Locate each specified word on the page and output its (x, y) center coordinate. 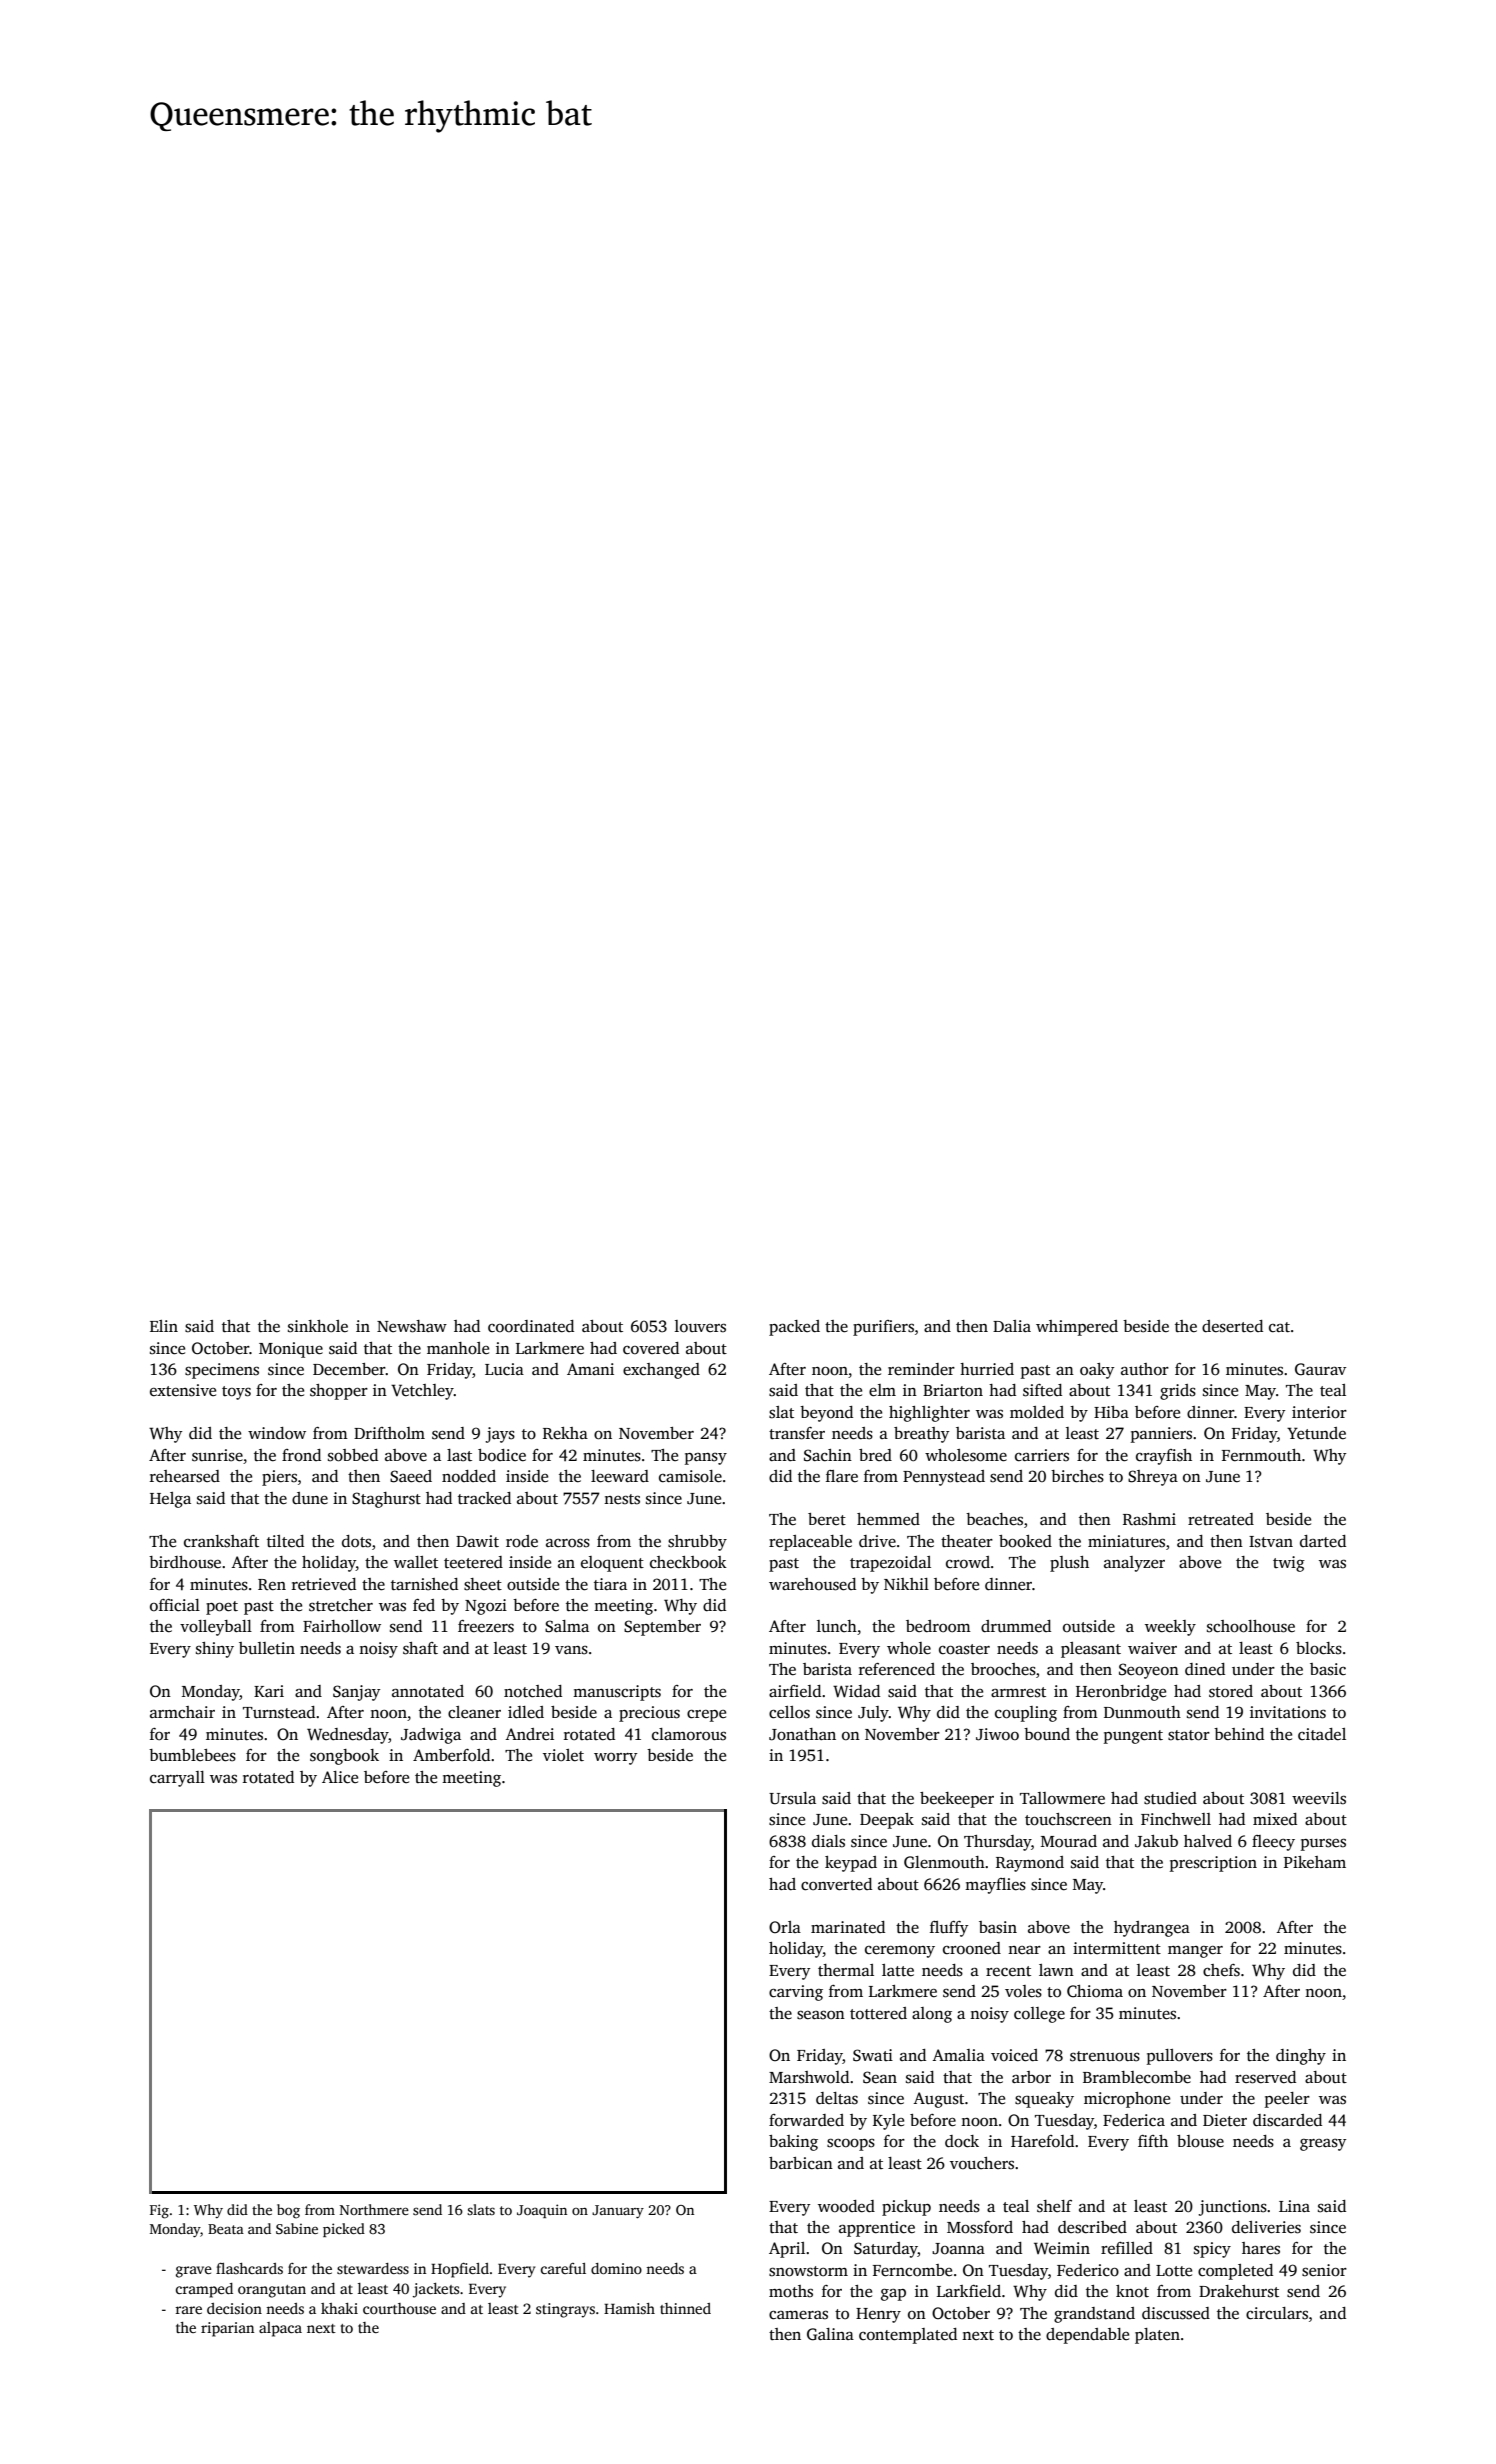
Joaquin (542, 2211)
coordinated (531, 1326)
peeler (1287, 2100)
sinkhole (318, 1326)
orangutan (272, 2291)
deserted (1232, 1326)
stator (1189, 1735)
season (821, 2015)
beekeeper (957, 1800)
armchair (182, 1712)
